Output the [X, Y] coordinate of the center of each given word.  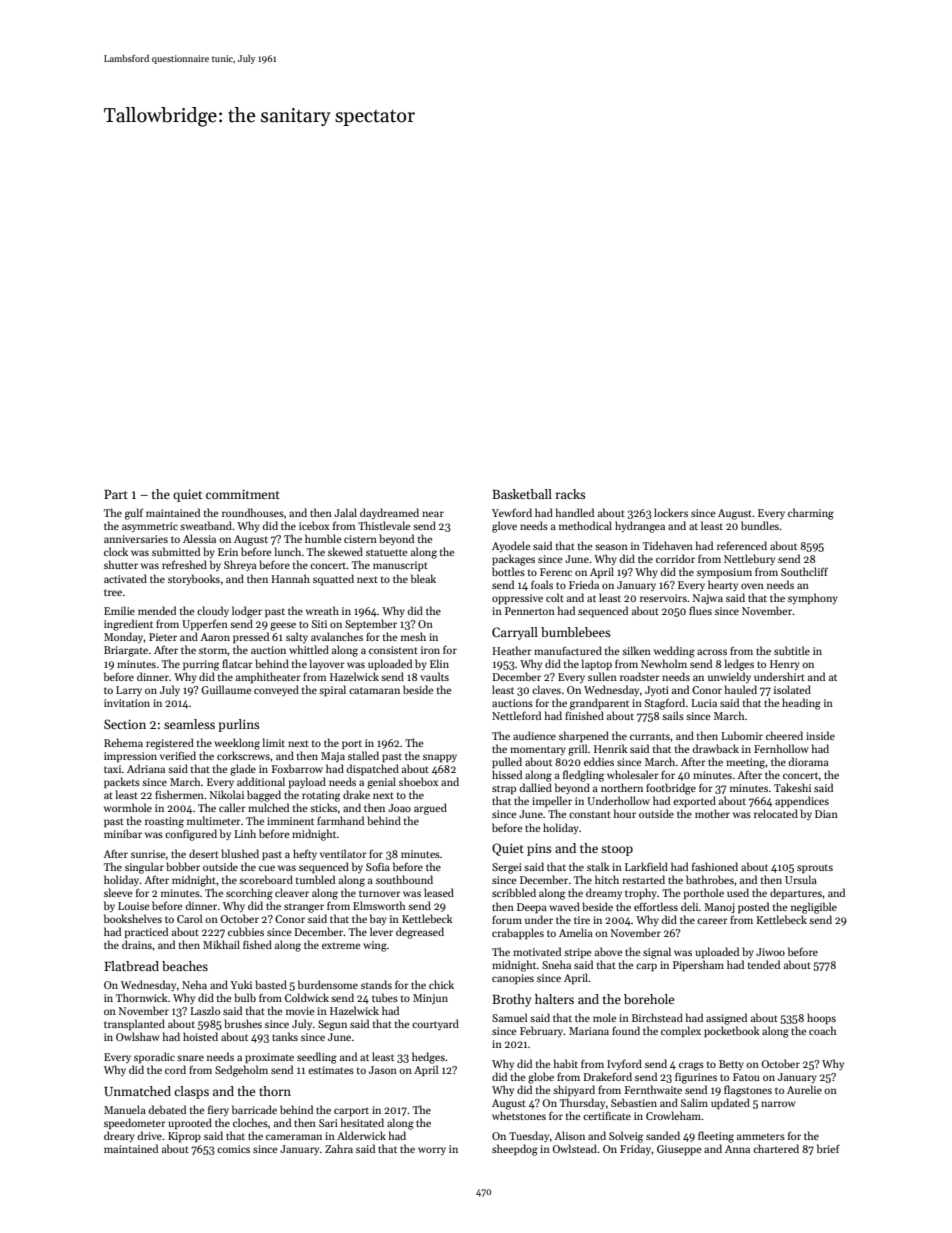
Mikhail [221, 944]
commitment [243, 494]
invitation [127, 703]
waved [564, 906]
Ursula [801, 879]
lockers [671, 512]
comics [233, 1149]
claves [546, 689]
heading [801, 704]
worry [432, 1151]
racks [570, 494]
